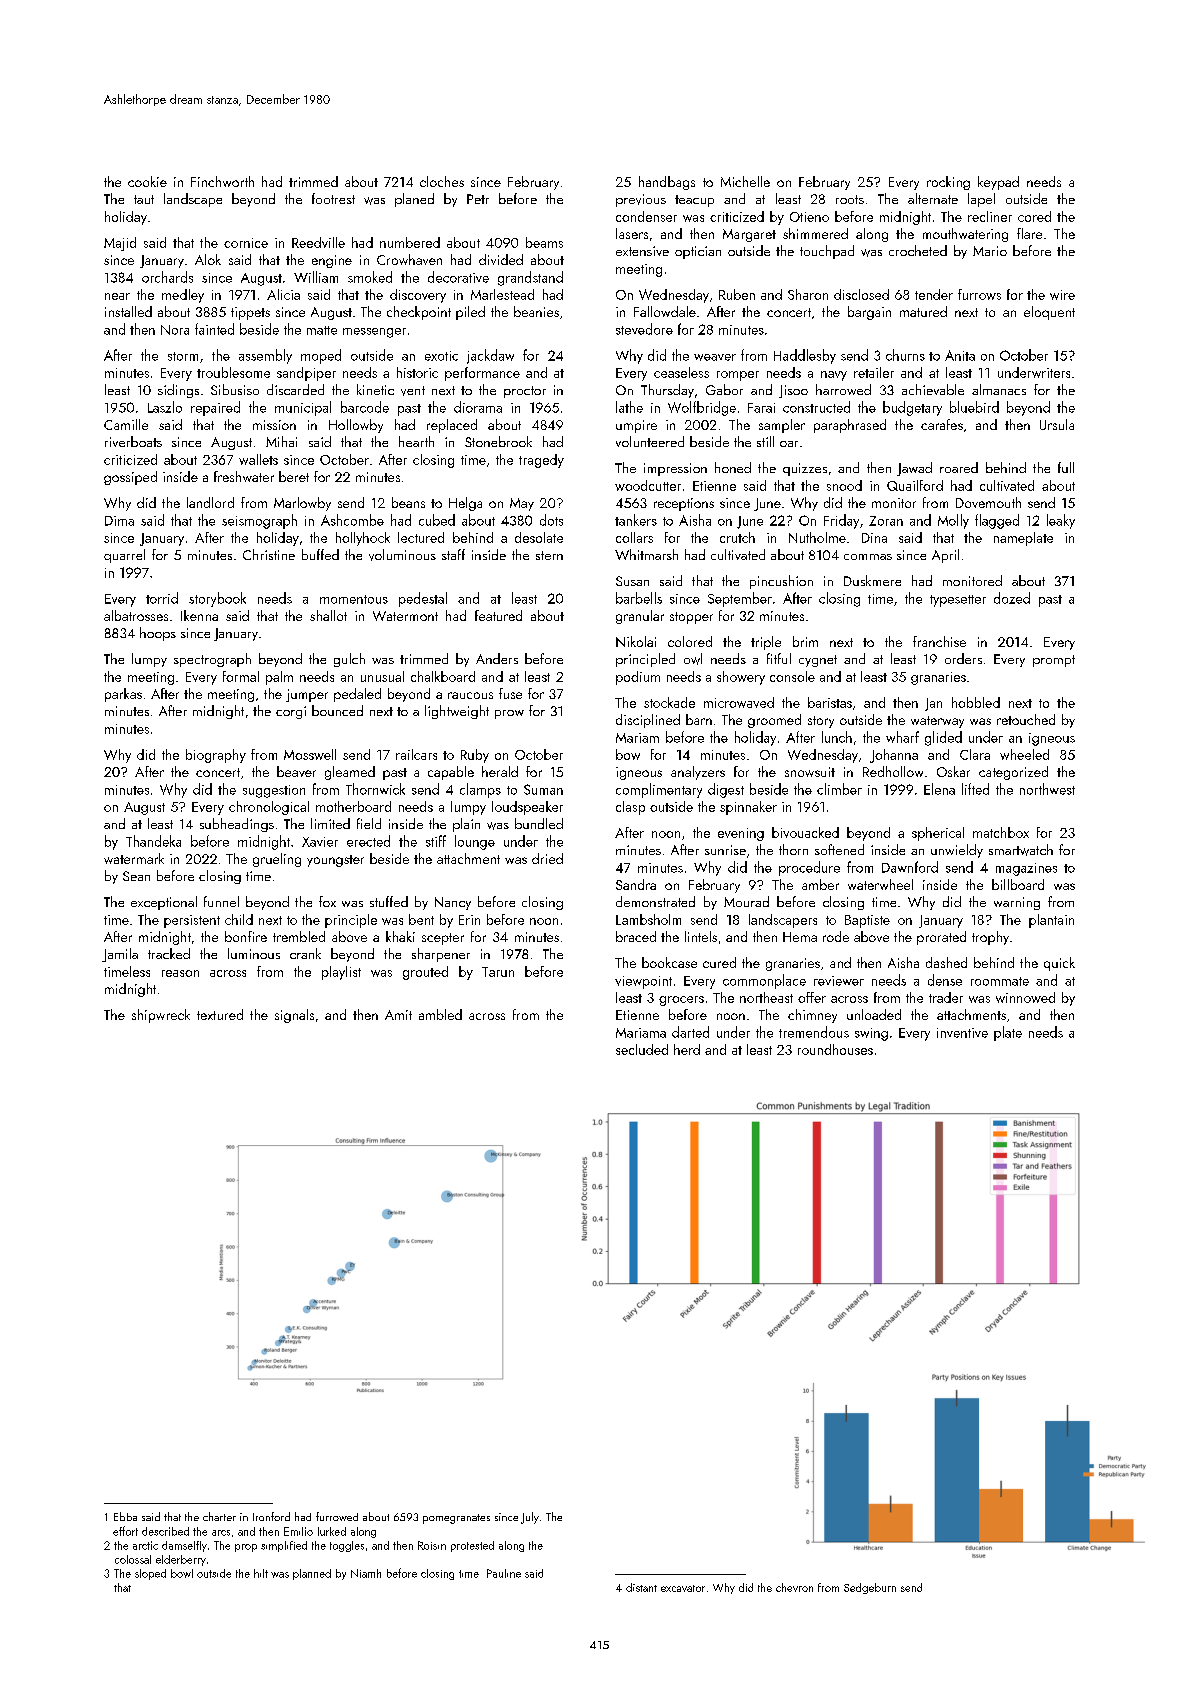  I want to click on Otieno, so click(809, 217).
